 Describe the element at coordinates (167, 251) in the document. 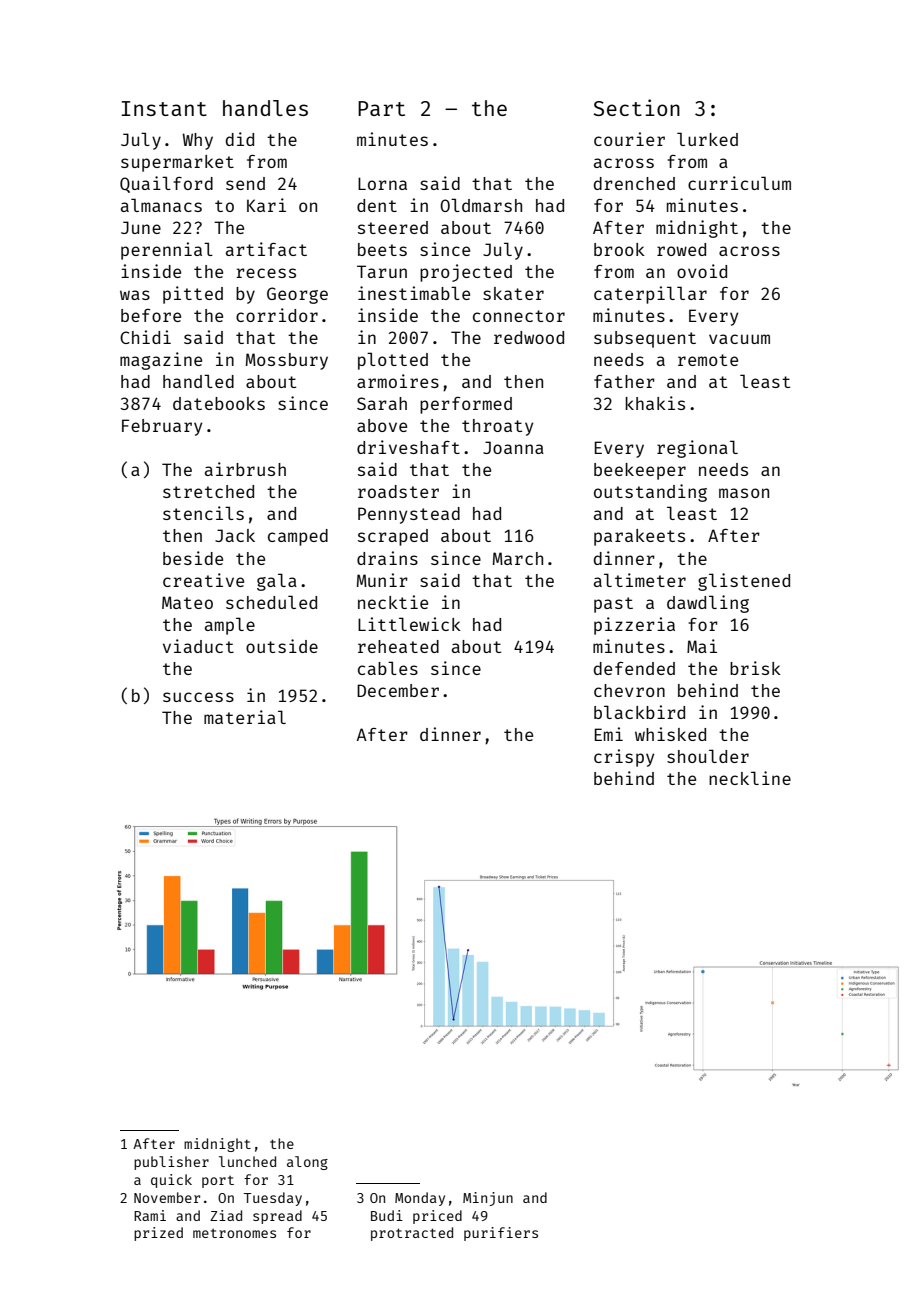

I see `perennial` at that location.
